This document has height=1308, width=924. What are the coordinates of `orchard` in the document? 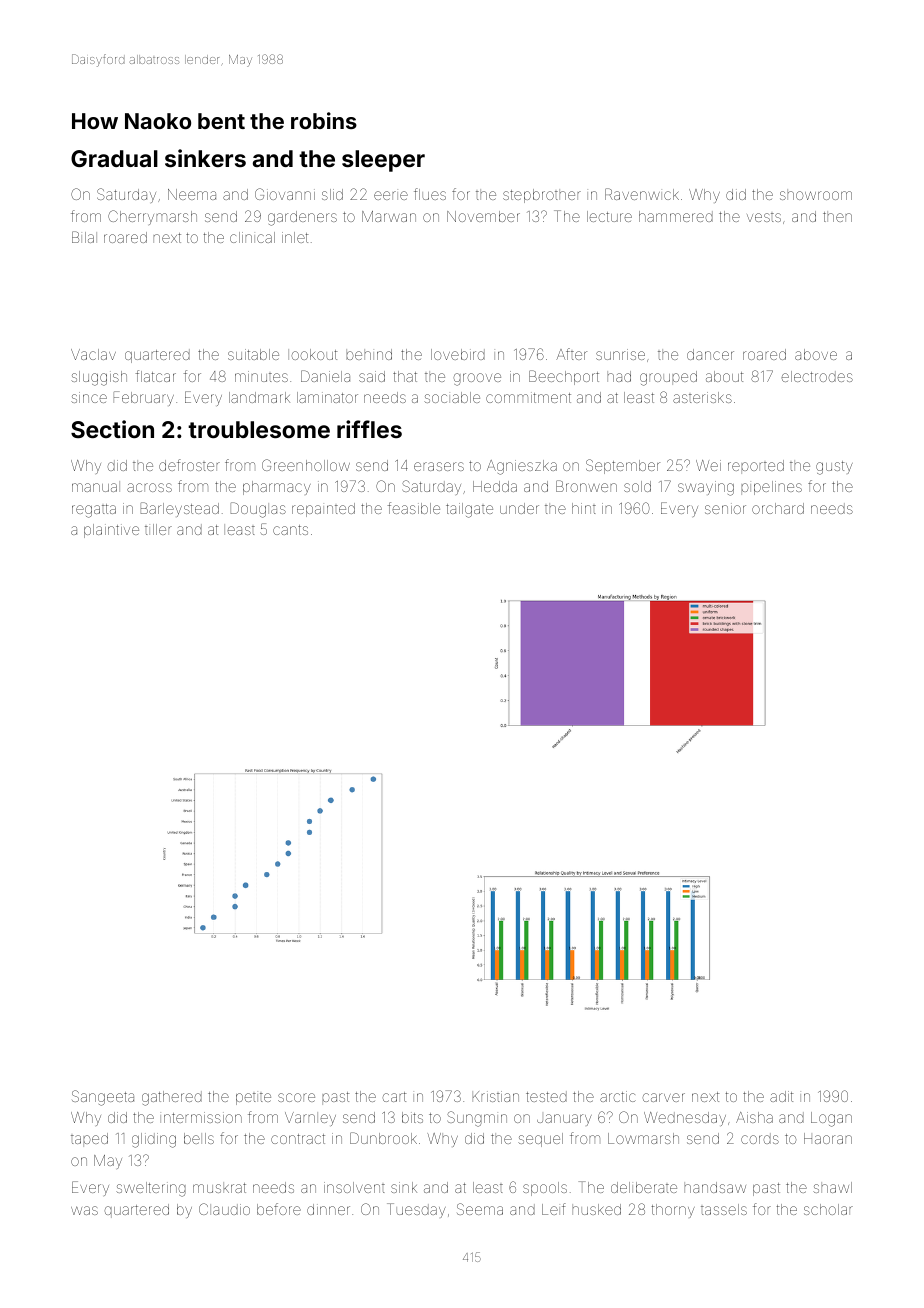 It's located at (778, 508).
